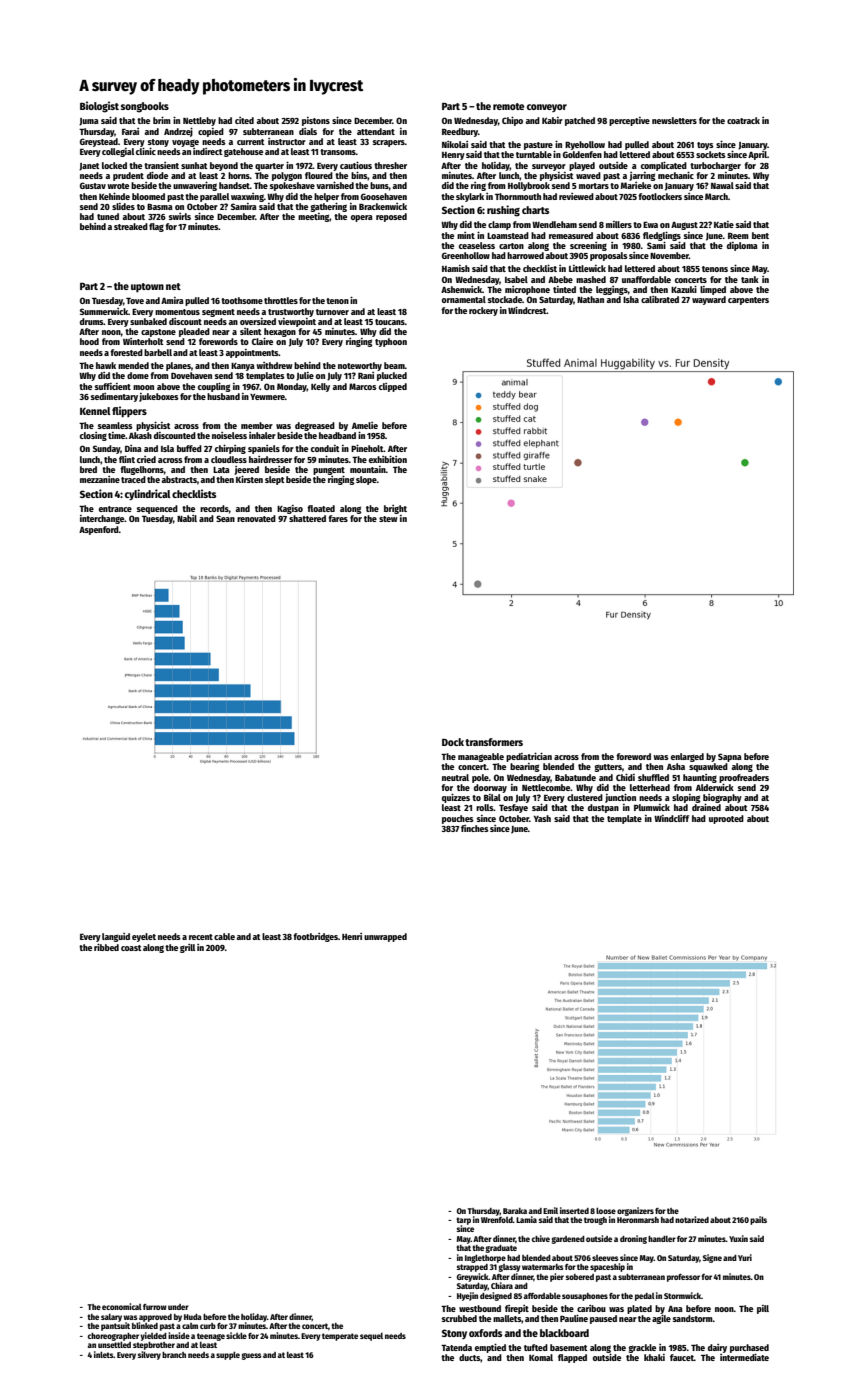 Image resolution: width=849 pixels, height=1400 pixels. I want to click on ribbed, so click(106, 947).
